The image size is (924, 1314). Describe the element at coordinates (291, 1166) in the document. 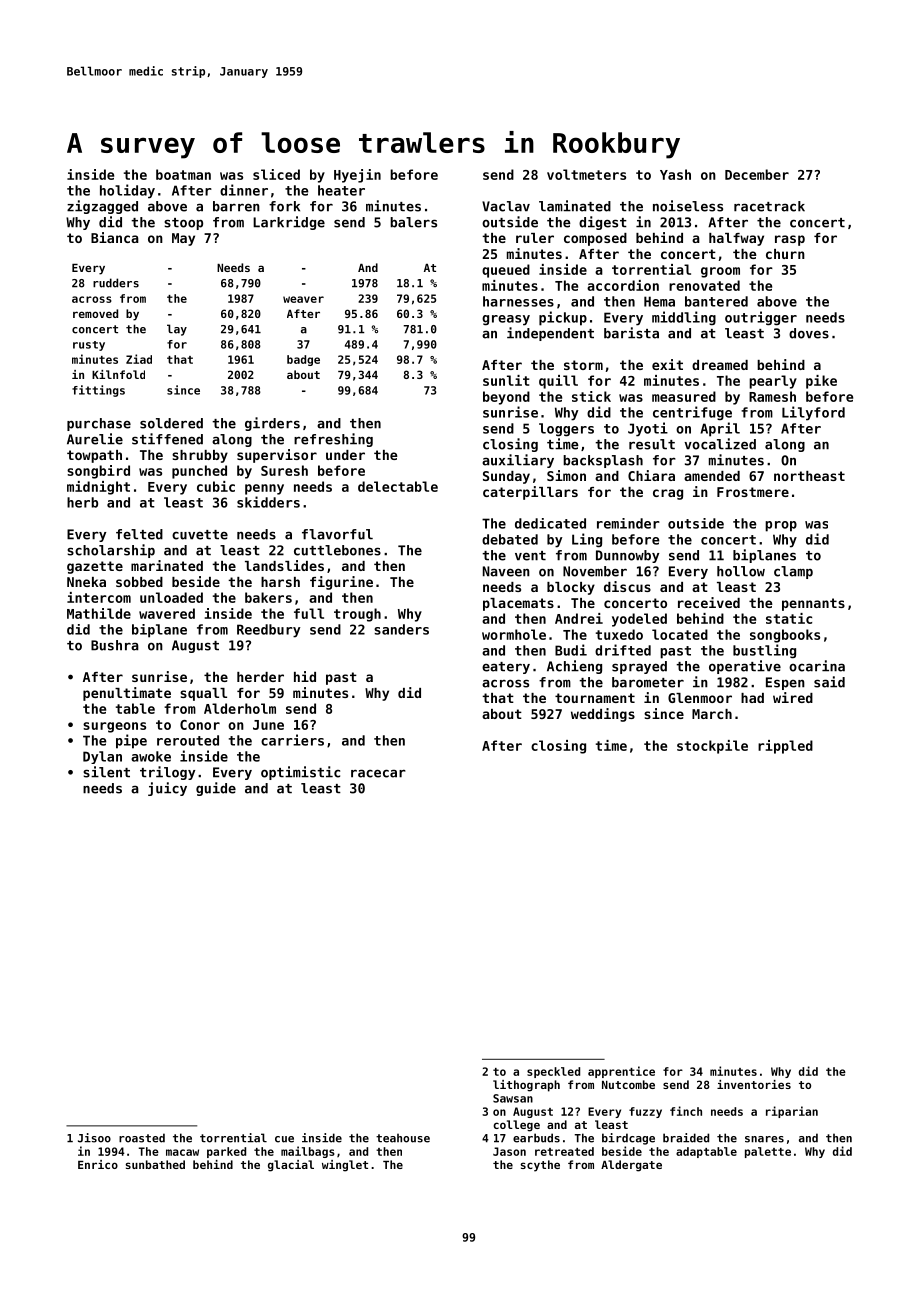

I see `glacial` at that location.
